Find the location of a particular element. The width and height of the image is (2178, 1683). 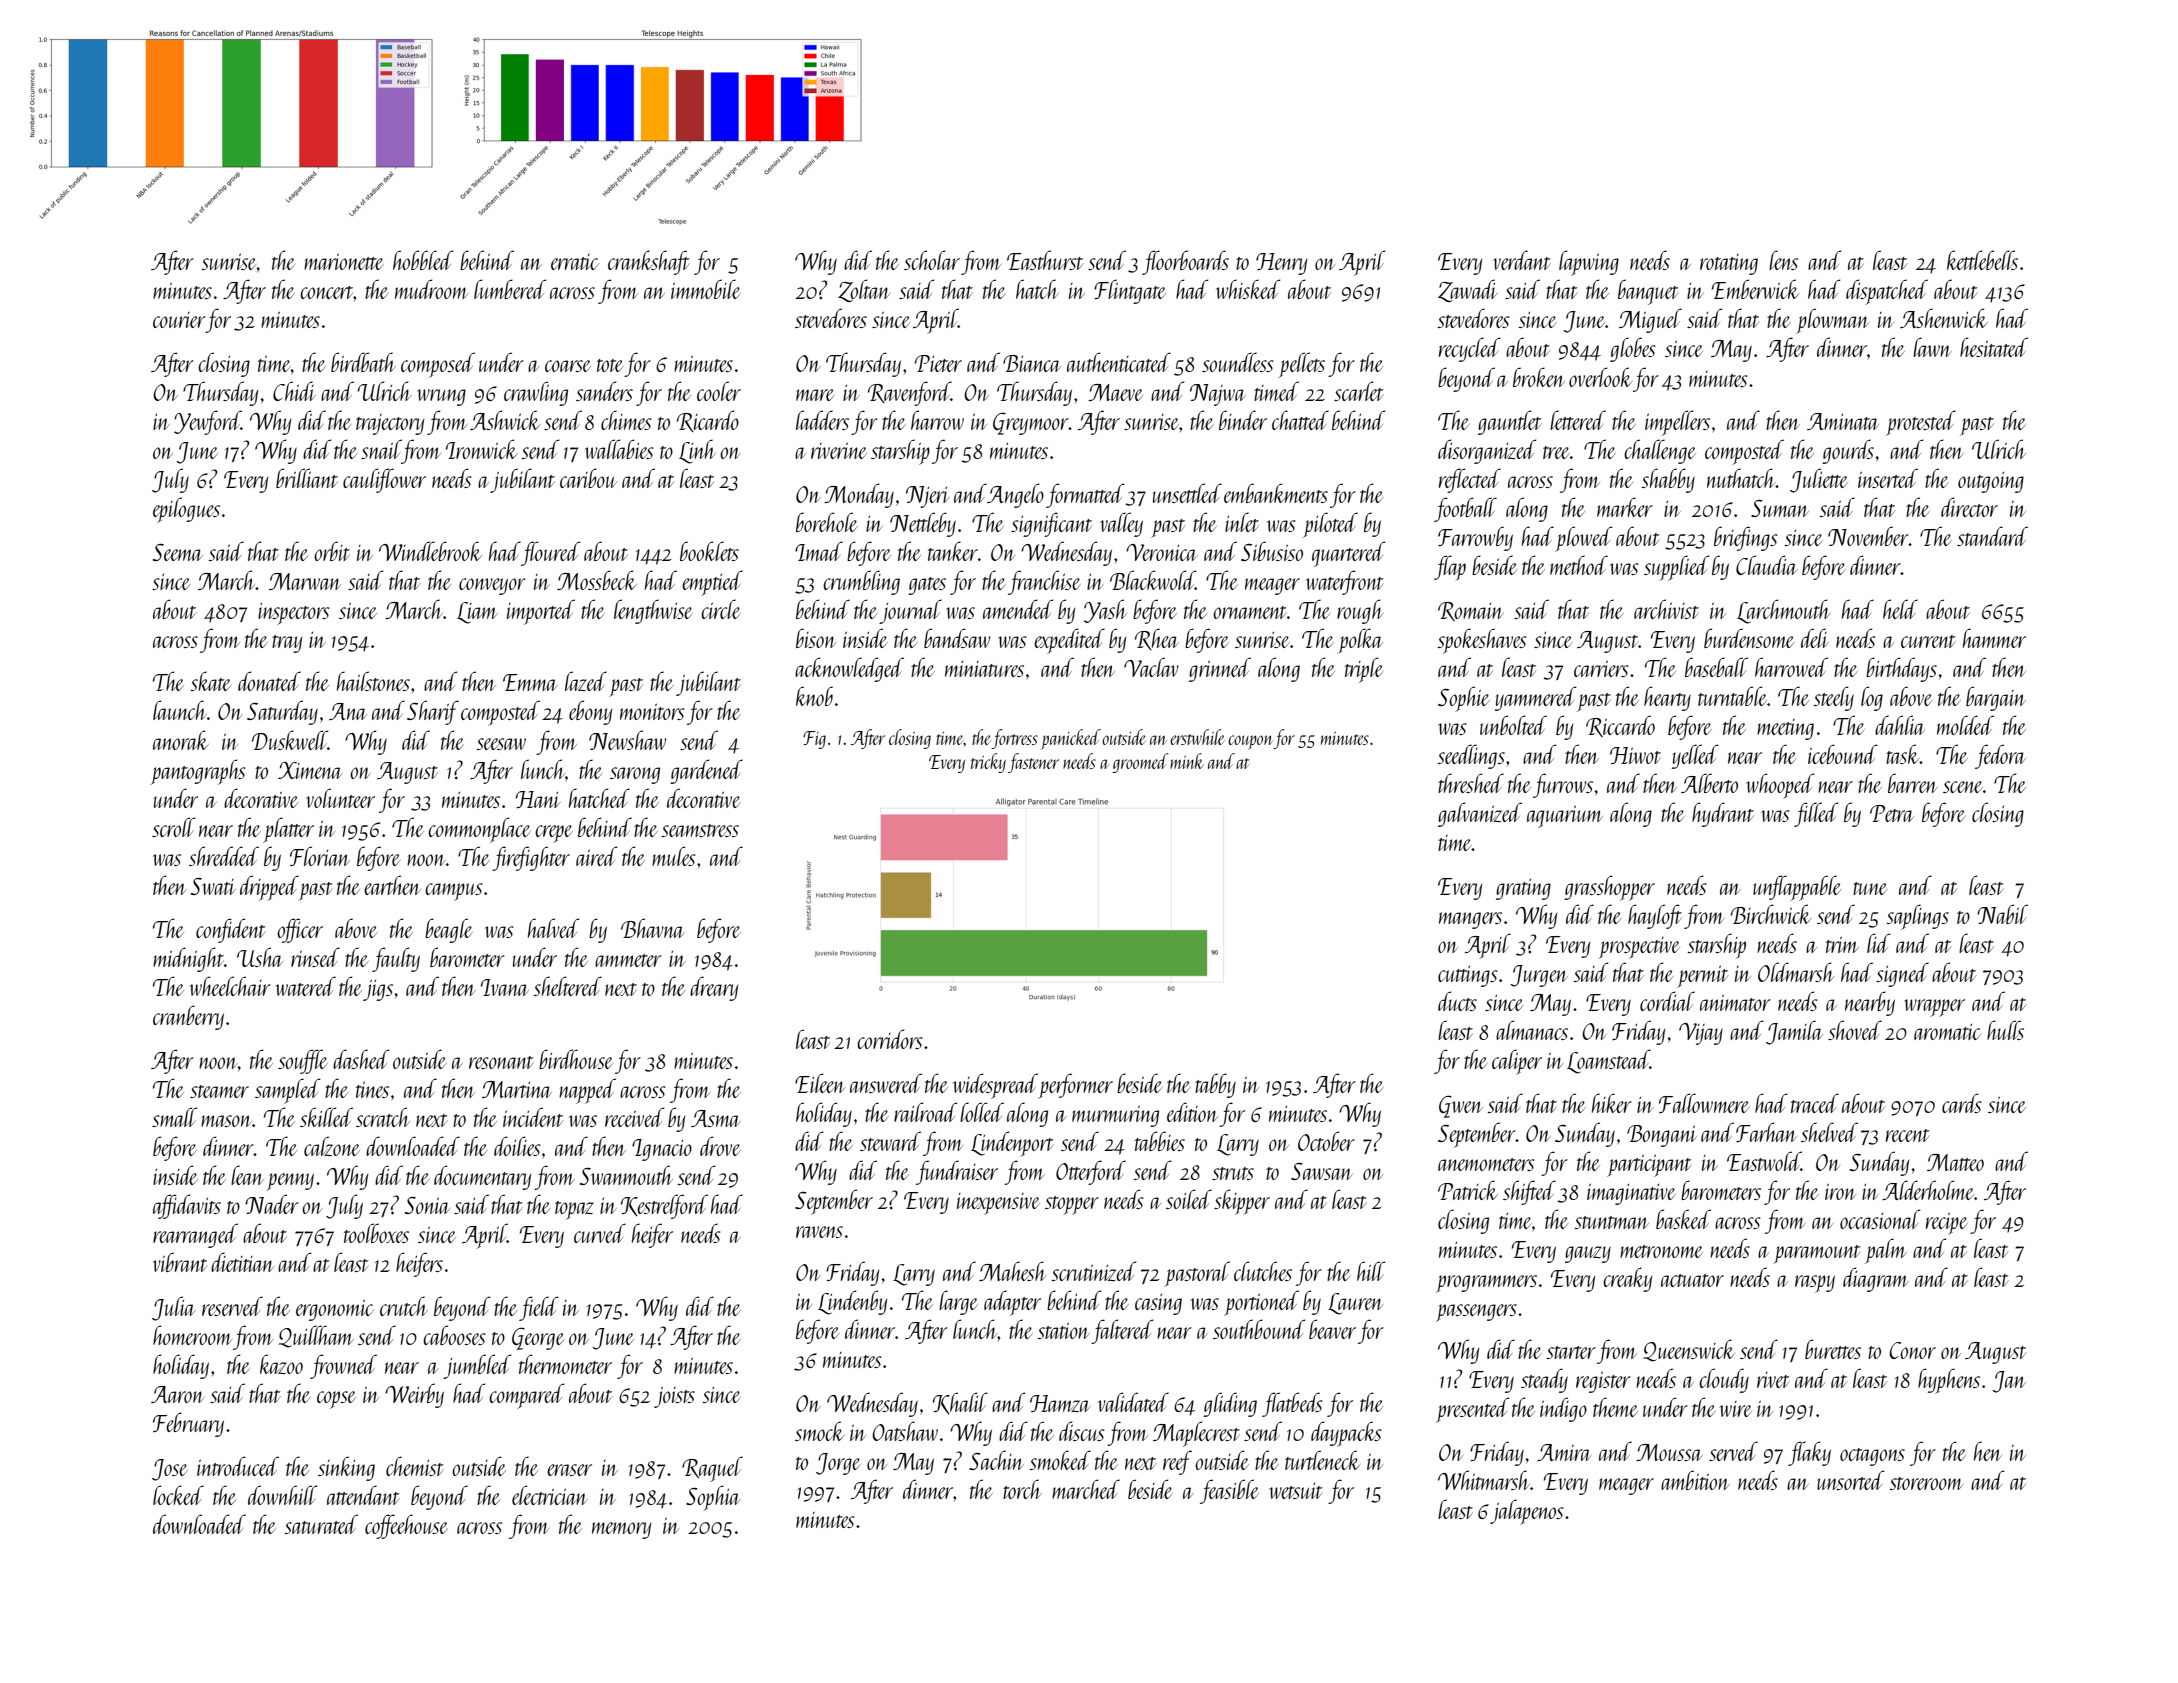

tabby is located at coordinates (1215, 1085).
